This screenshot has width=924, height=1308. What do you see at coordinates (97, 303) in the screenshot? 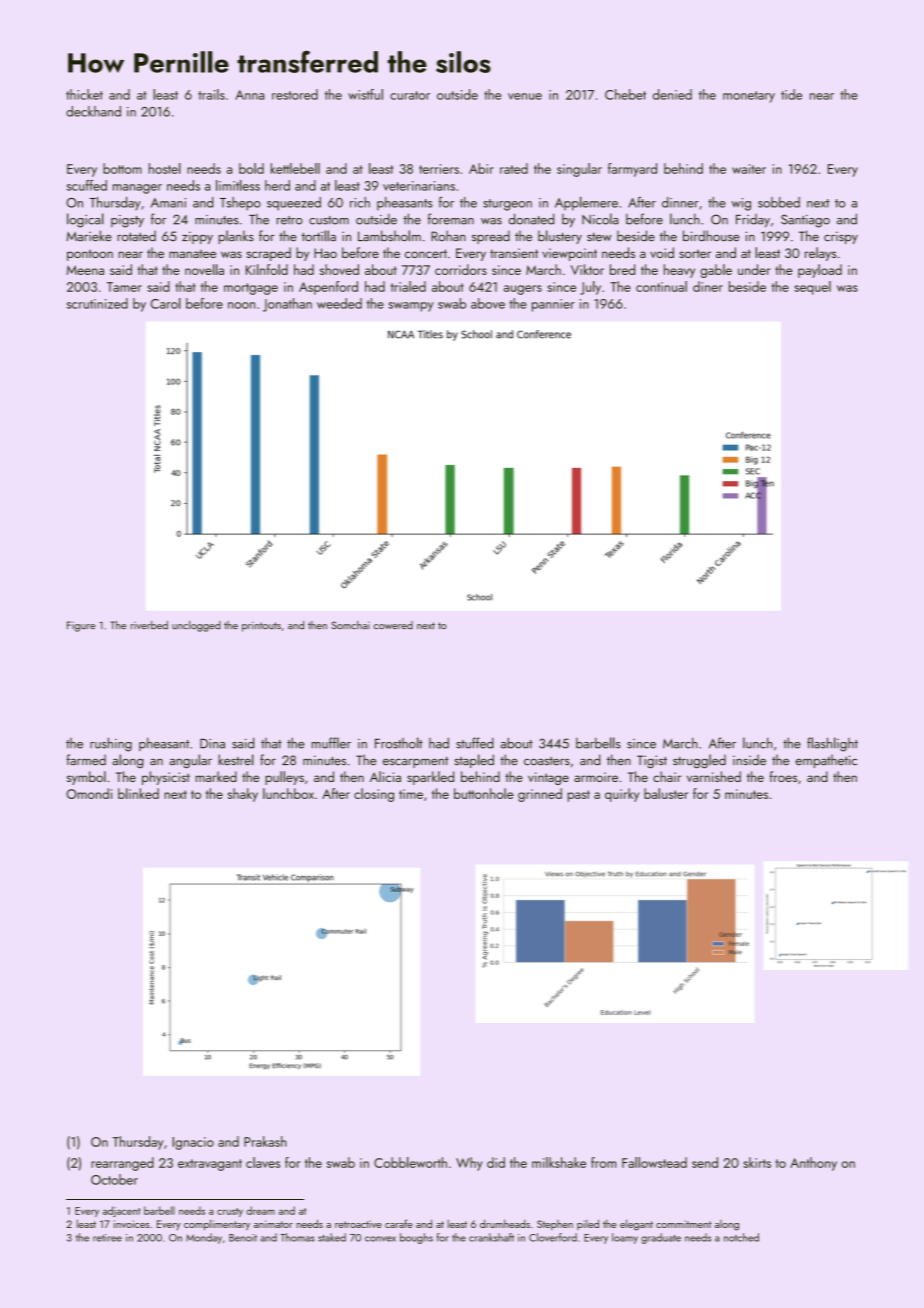
I see `scrutinized` at bounding box center [97, 303].
